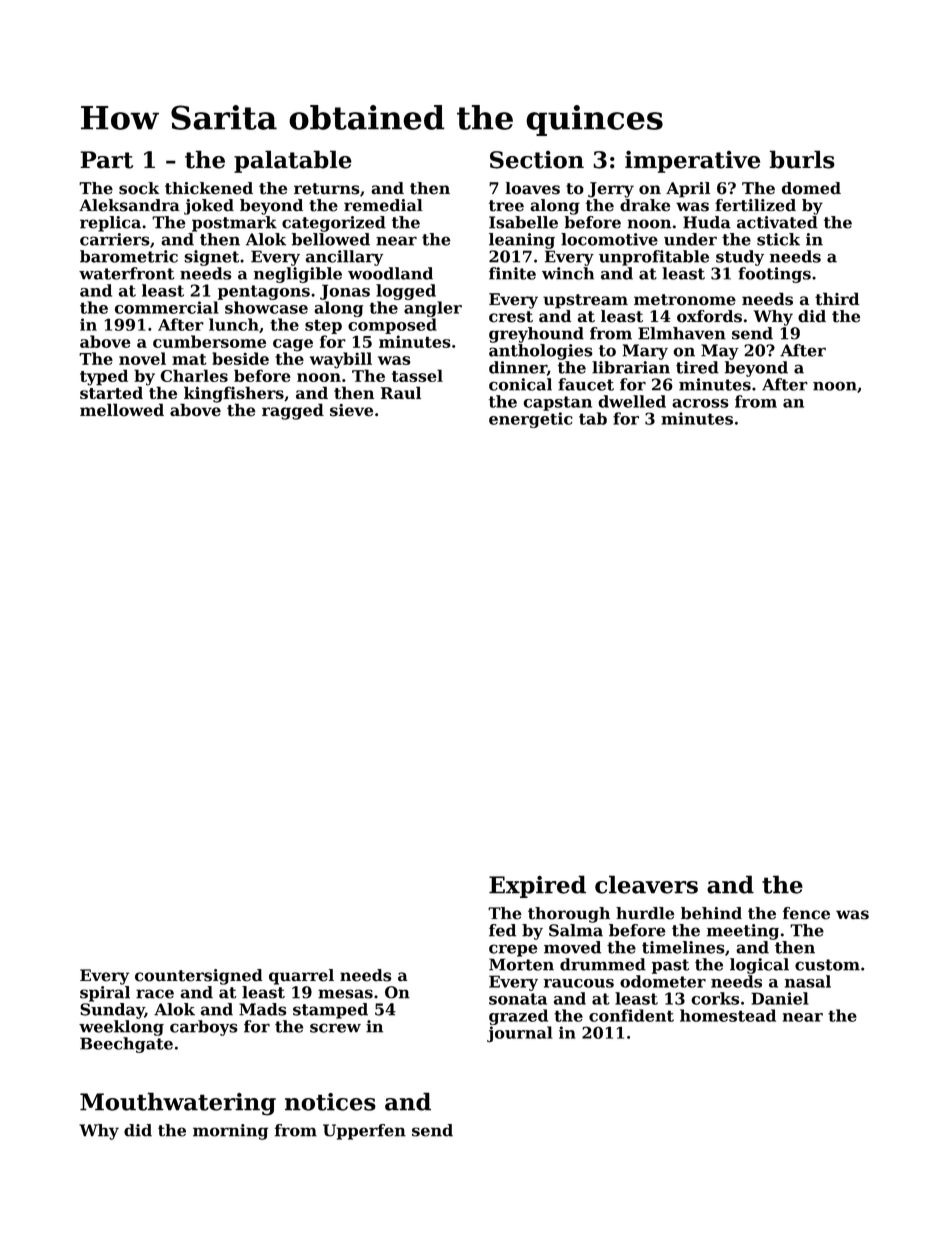 The image size is (952, 1233). Describe the element at coordinates (537, 886) in the screenshot. I see `Expired` at that location.
